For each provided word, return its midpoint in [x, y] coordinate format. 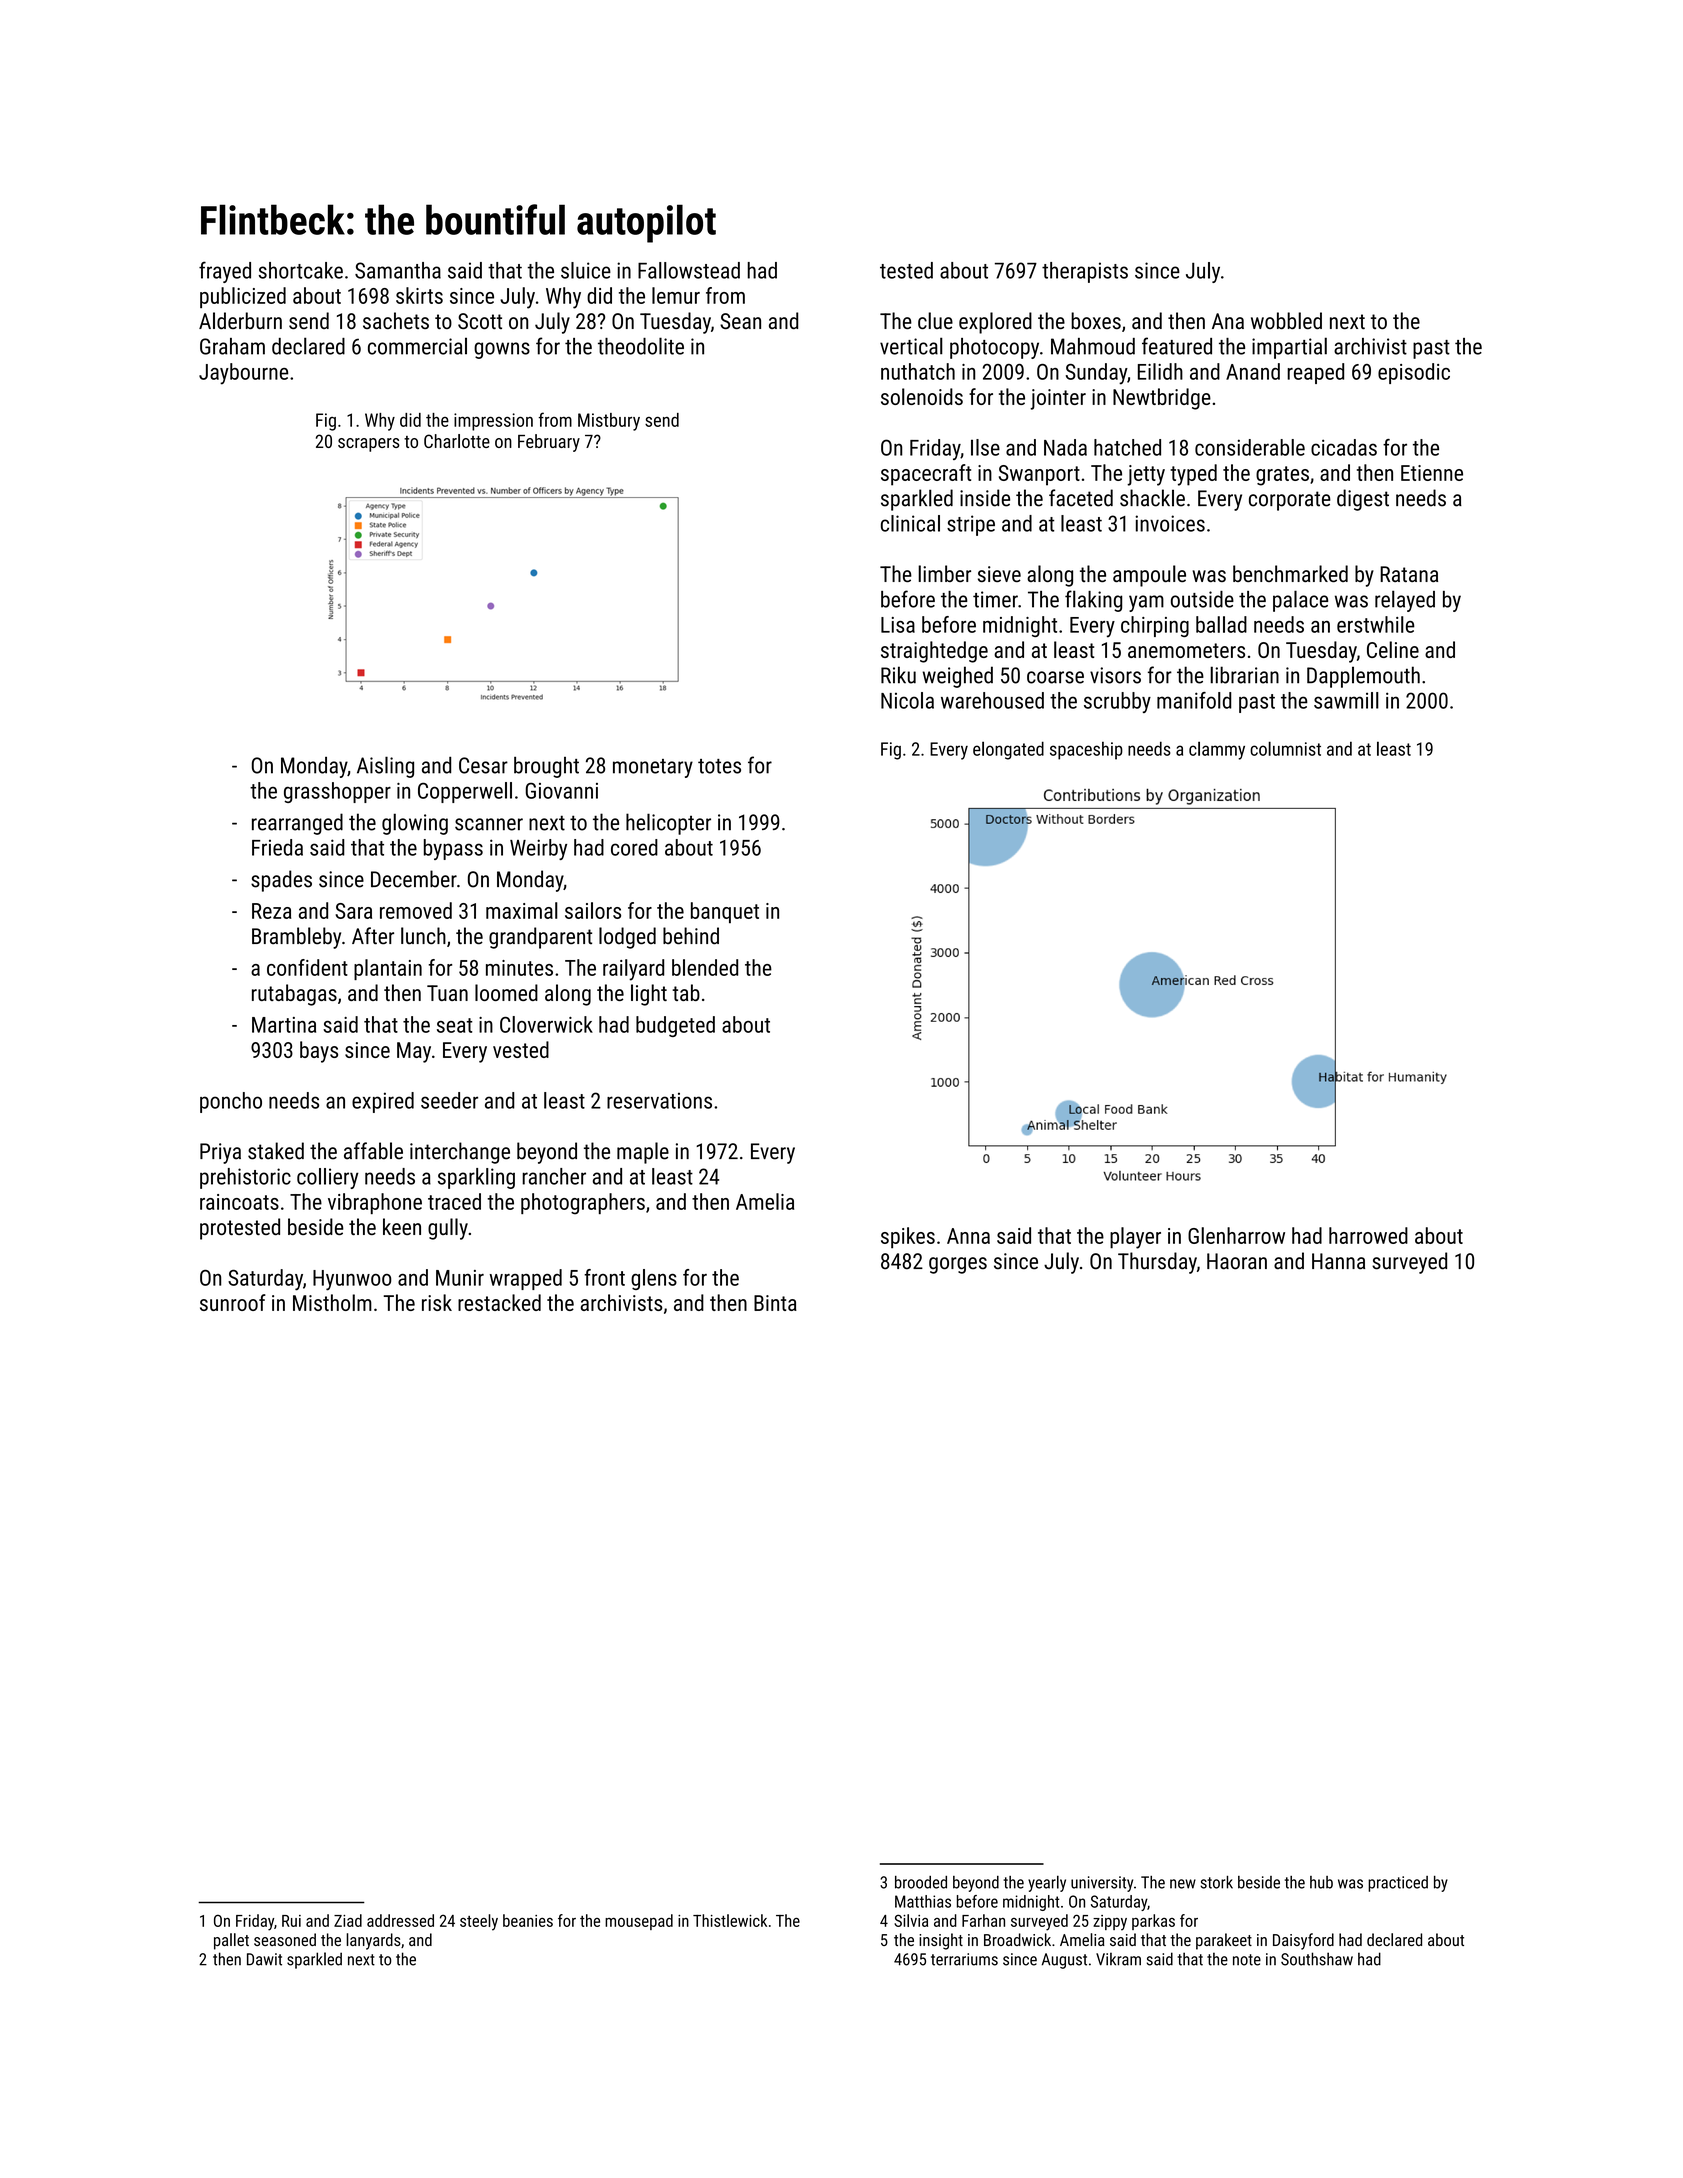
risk [437, 1302]
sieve [999, 574]
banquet [725, 912]
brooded [921, 1882]
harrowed [1368, 1235]
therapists [1085, 272]
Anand [1253, 371]
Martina [284, 1025]
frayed [225, 272]
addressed [400, 1920]
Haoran [1237, 1261]
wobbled [1286, 320]
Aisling [385, 767]
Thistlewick [730, 1920]
